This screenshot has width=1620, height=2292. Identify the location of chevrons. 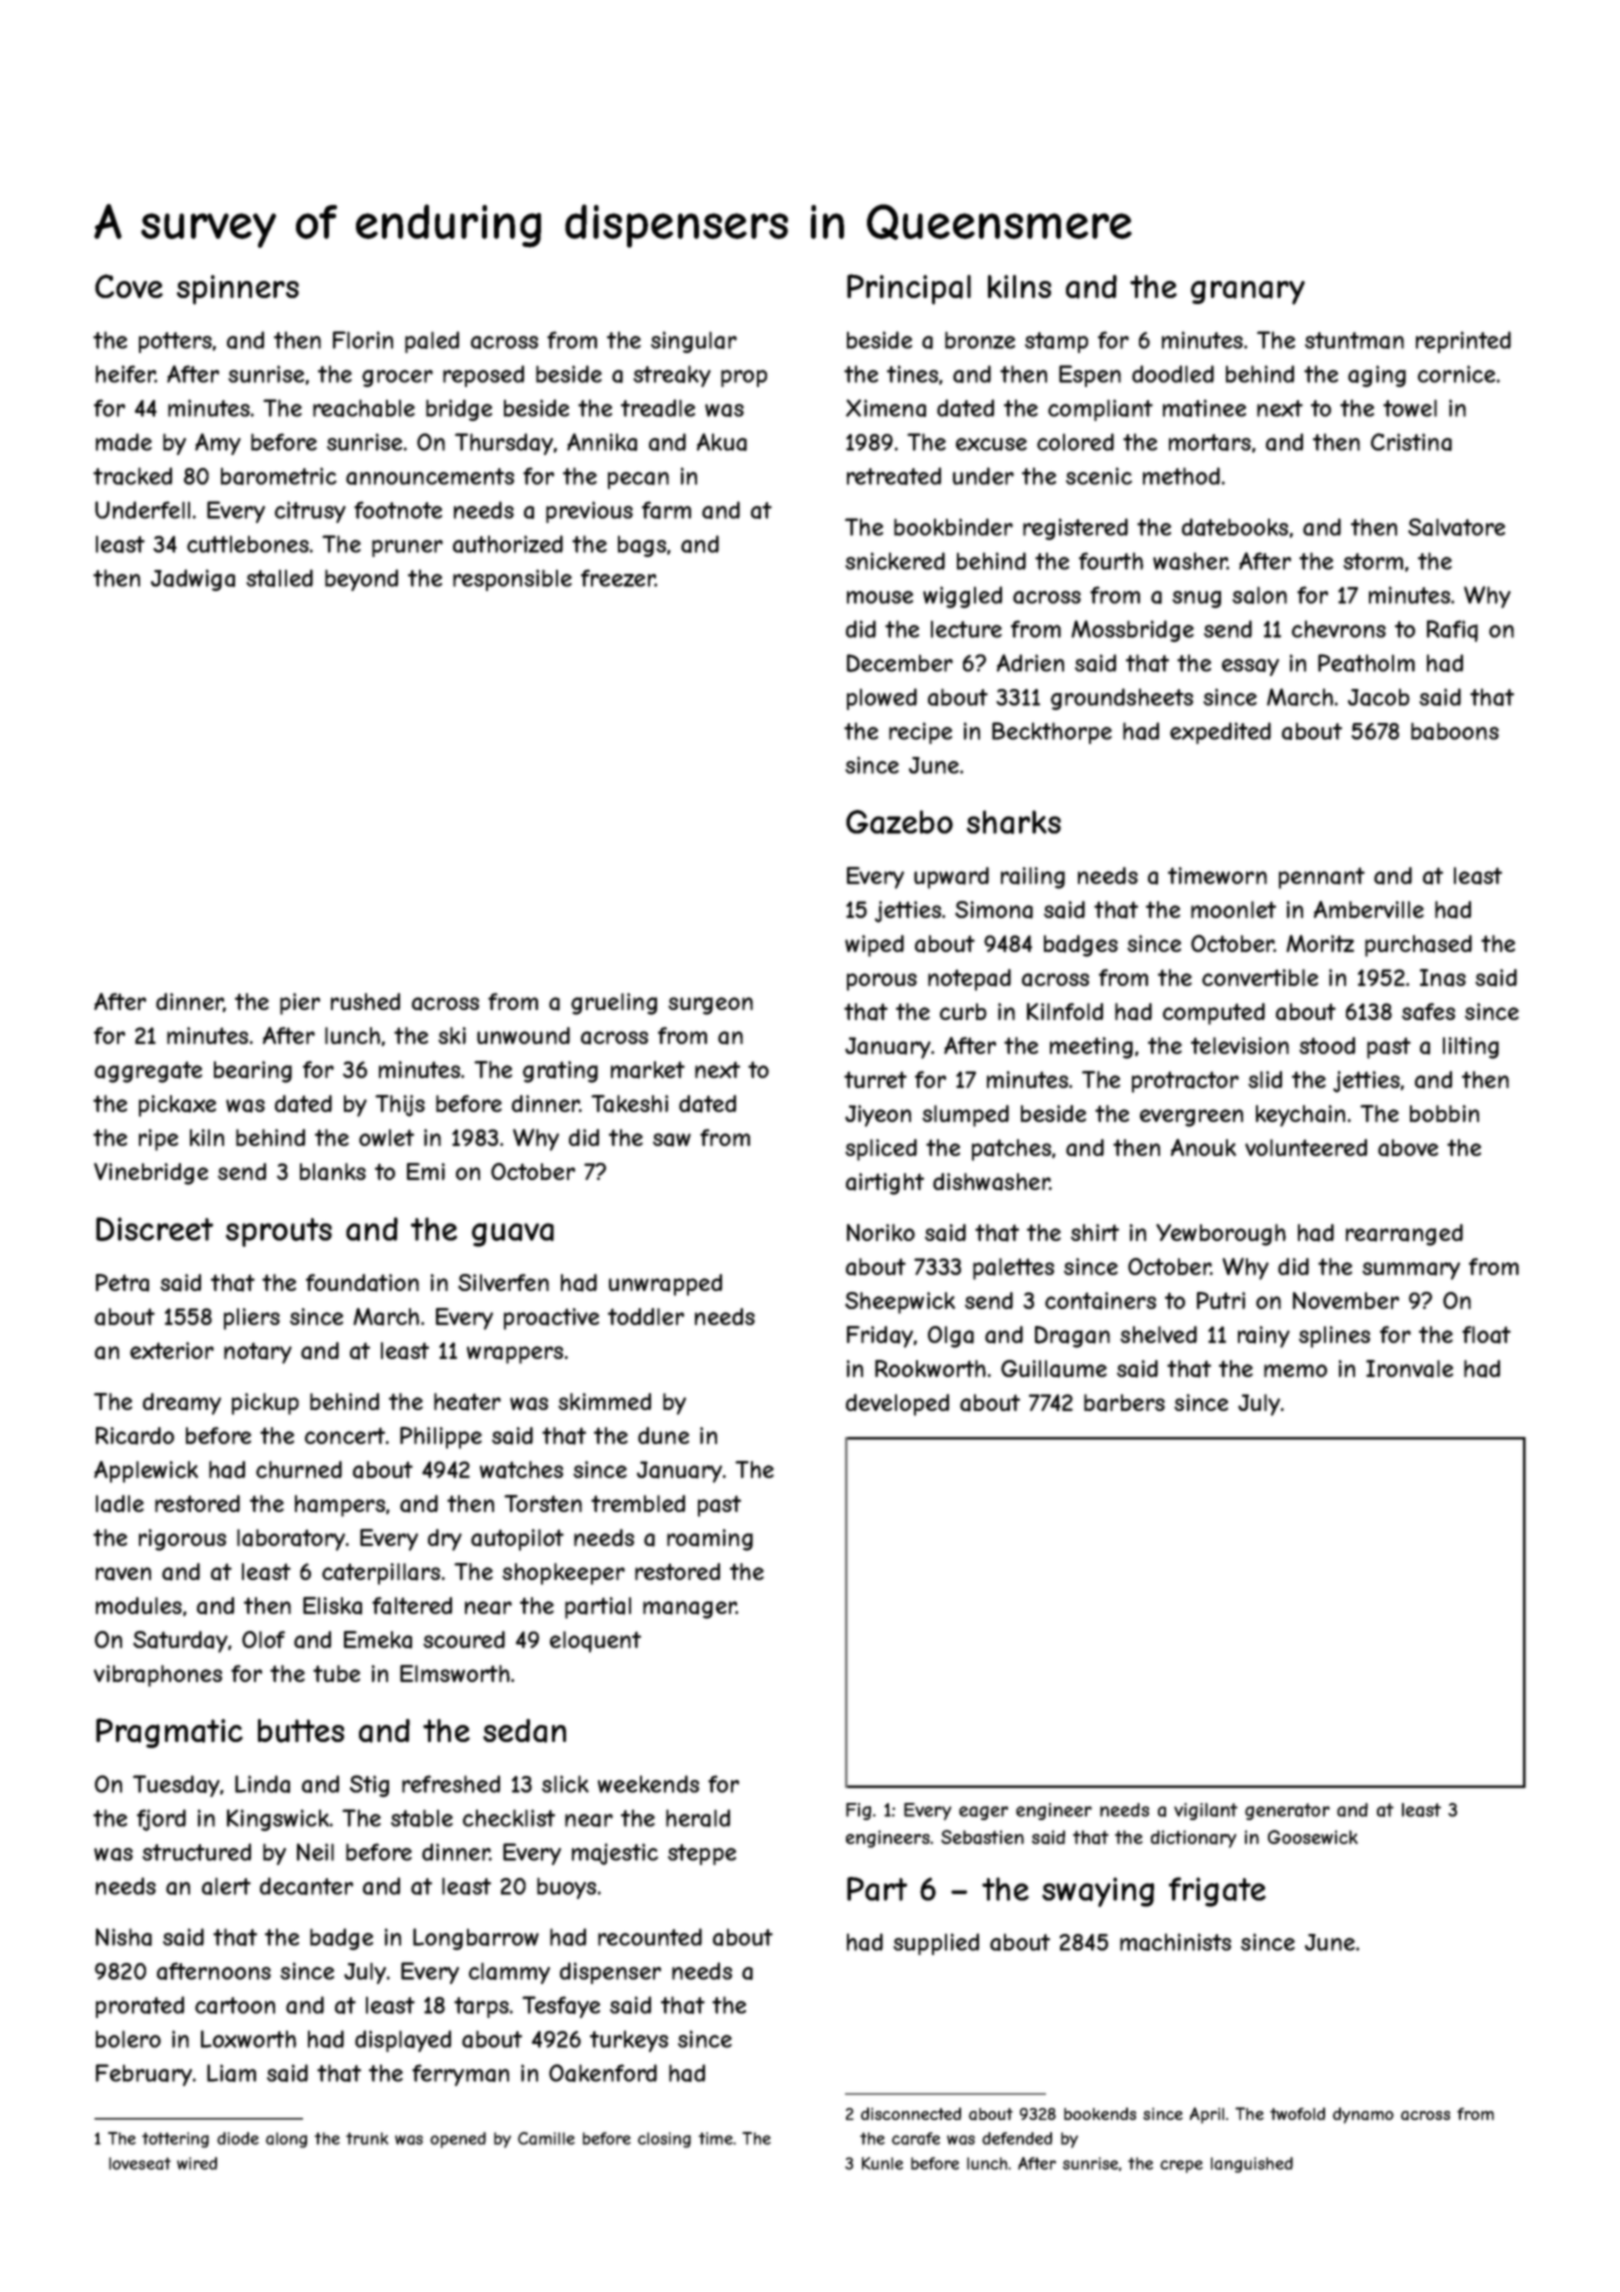
(1339, 629).
